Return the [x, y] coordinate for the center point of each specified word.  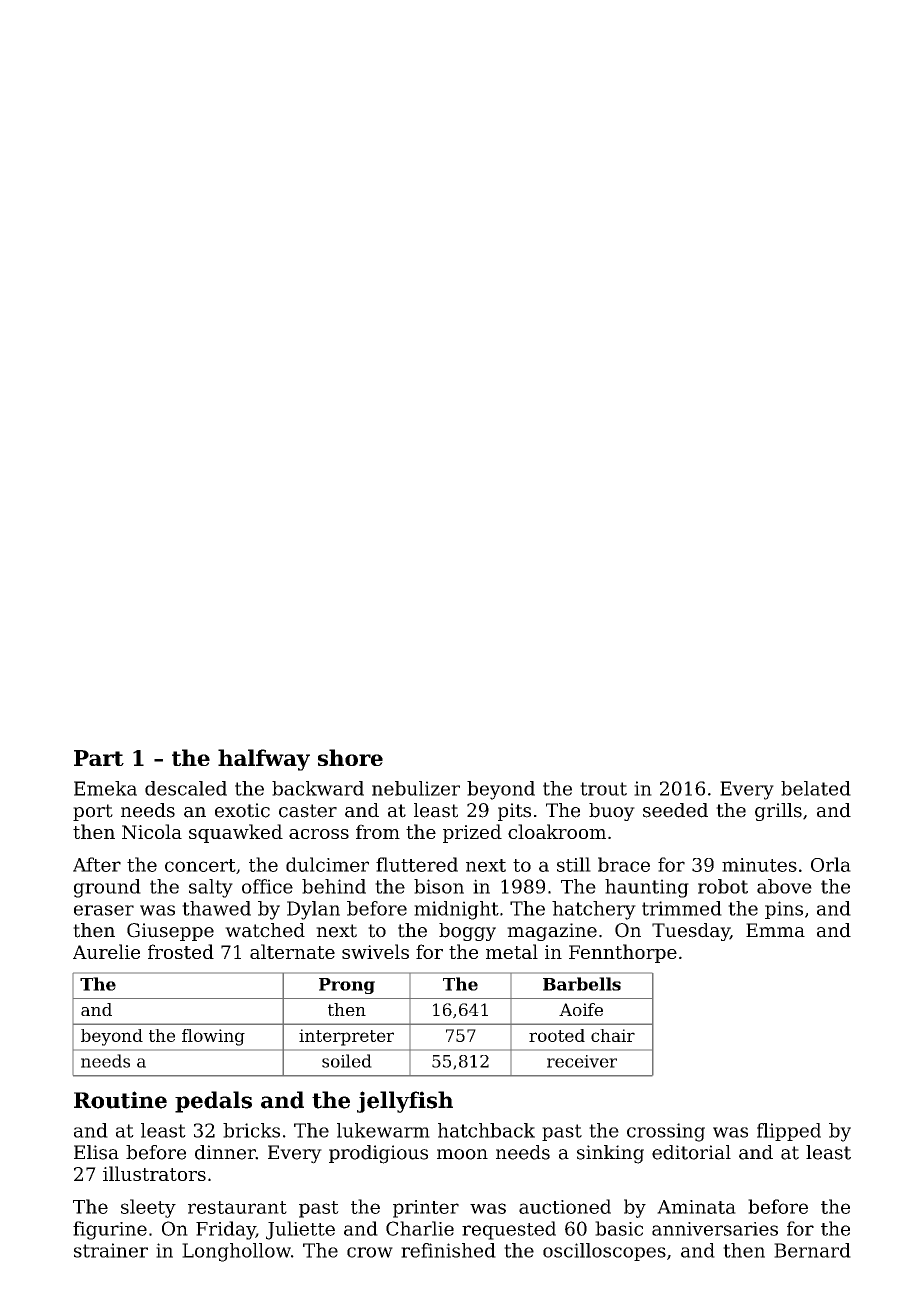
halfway [264, 760]
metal [512, 951]
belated [816, 788]
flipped [789, 1132]
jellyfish [405, 1102]
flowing [213, 1037]
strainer [111, 1250]
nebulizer [416, 788]
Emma [775, 930]
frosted [181, 951]
